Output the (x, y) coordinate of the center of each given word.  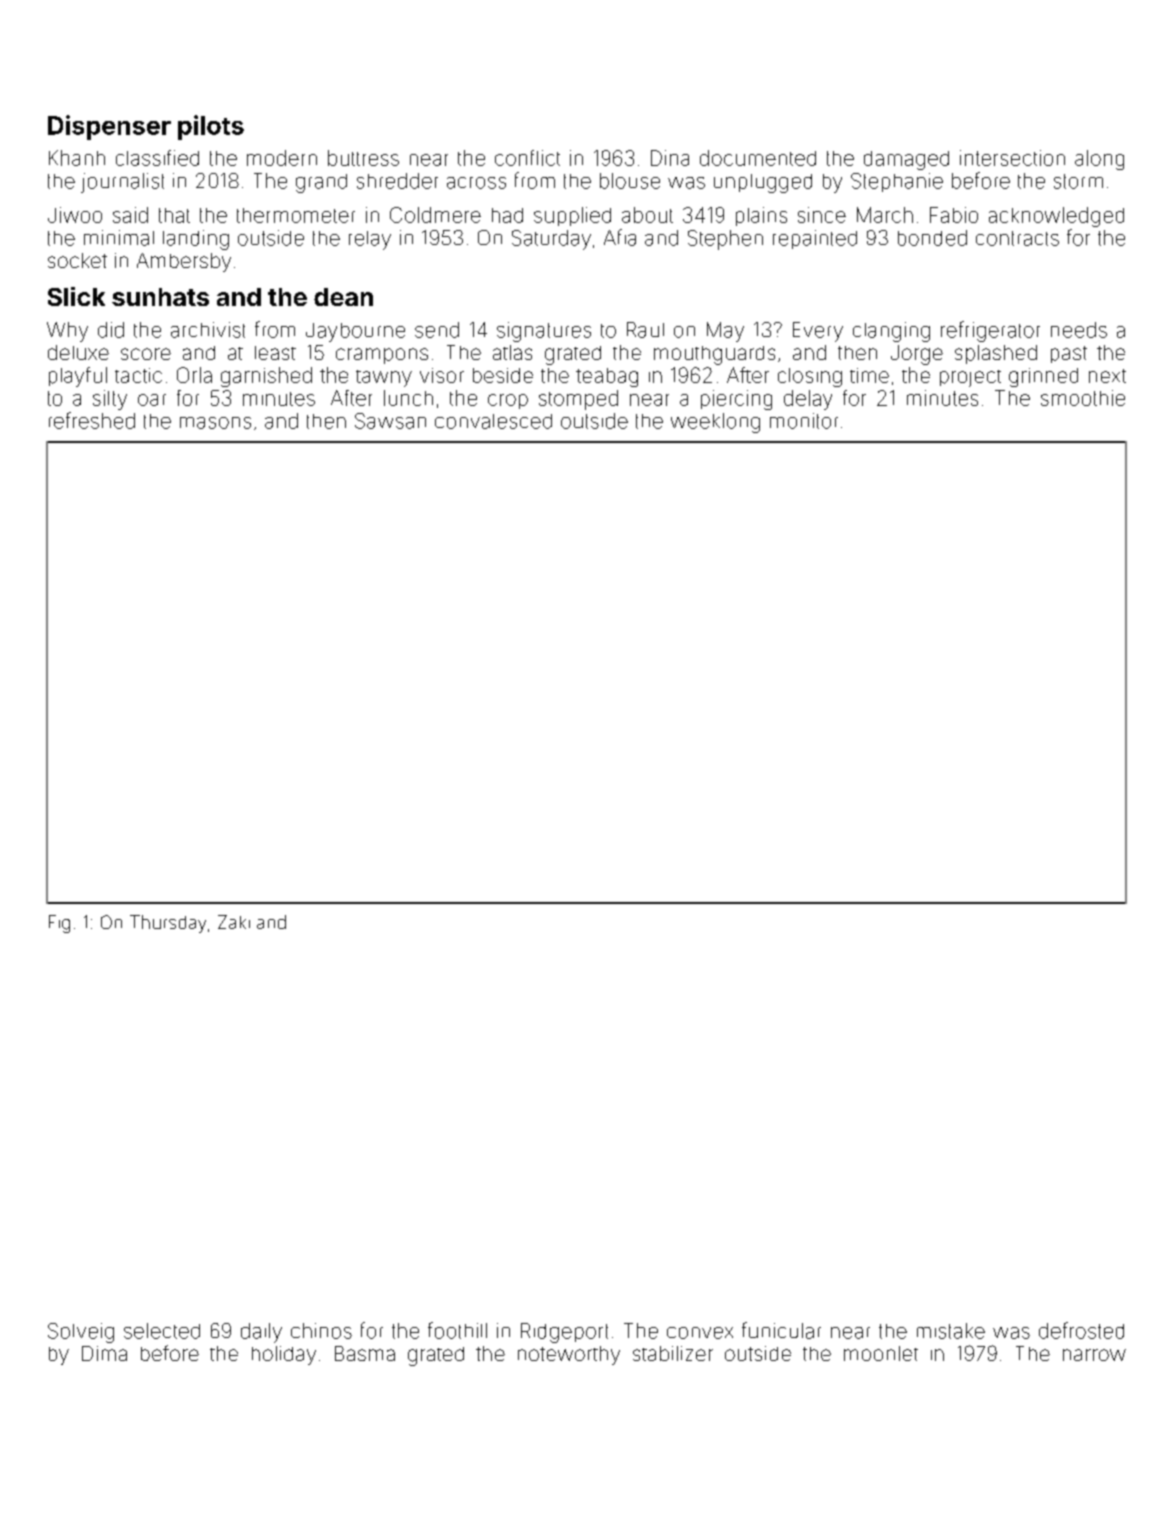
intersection (1012, 158)
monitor (804, 421)
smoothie (1083, 398)
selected (162, 1331)
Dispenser (109, 127)
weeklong (715, 423)
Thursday (168, 924)
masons (215, 423)
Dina (670, 158)
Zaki (234, 922)
